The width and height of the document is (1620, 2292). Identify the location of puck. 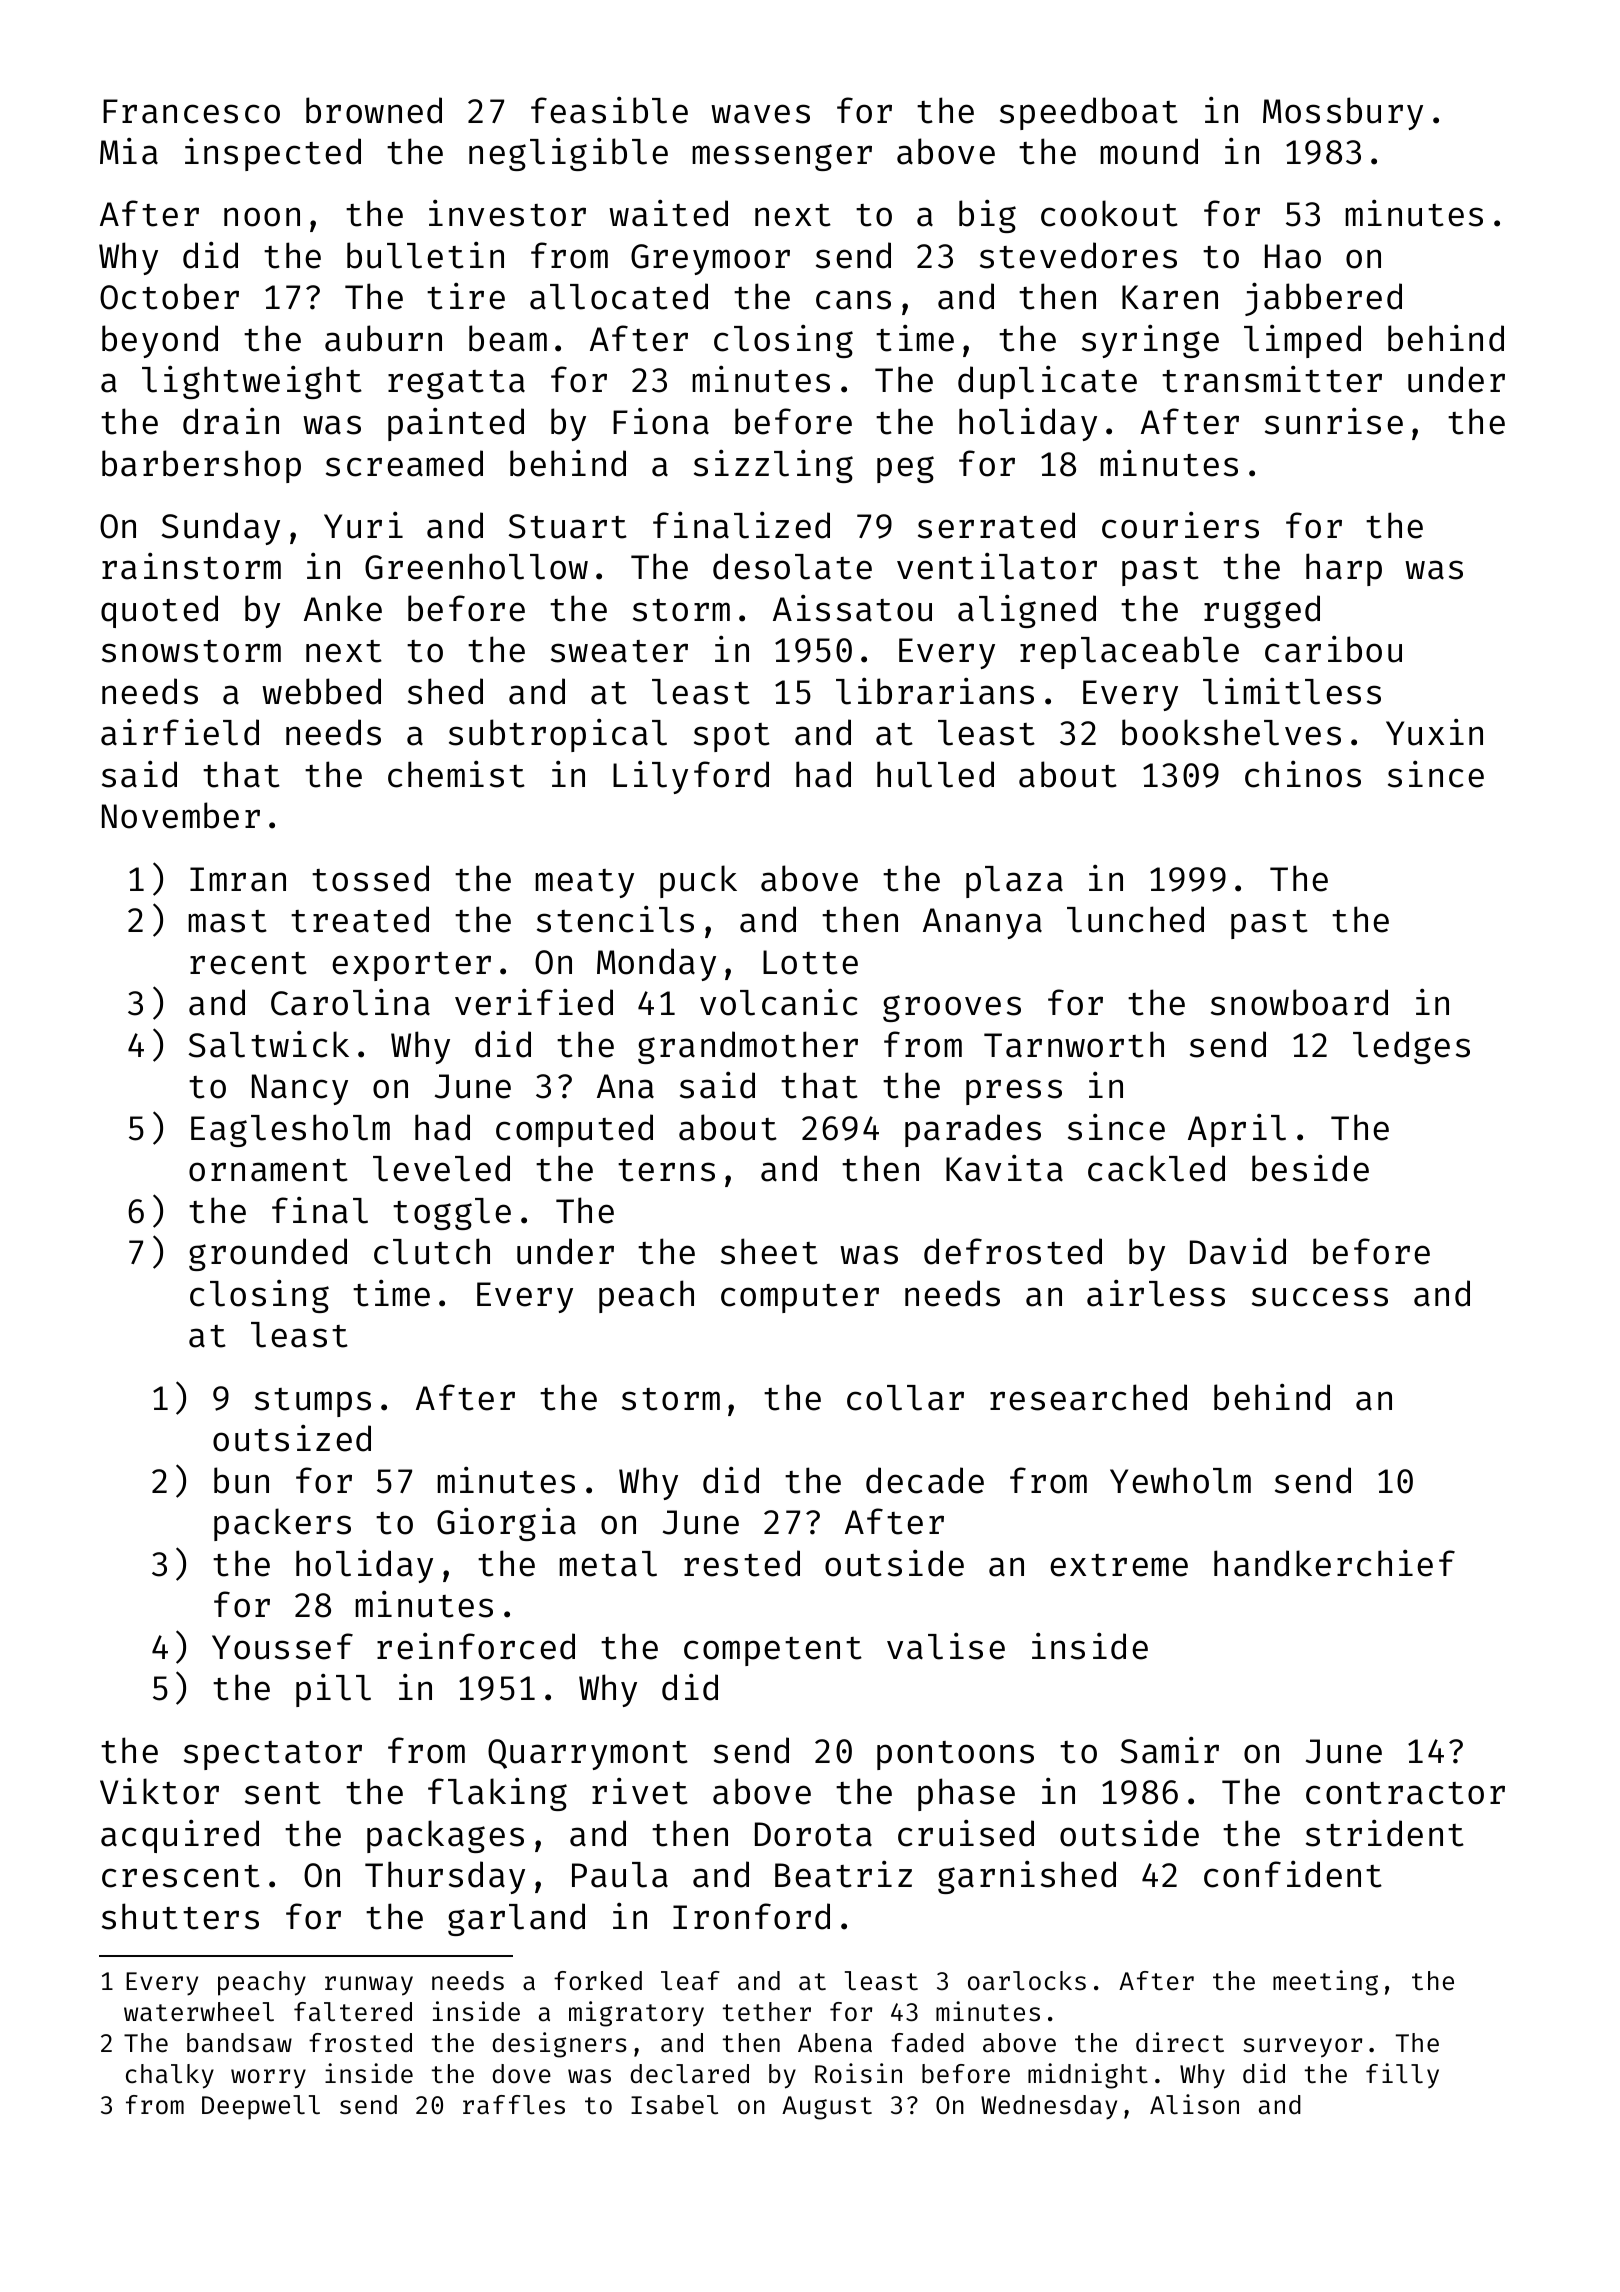
(698, 881).
